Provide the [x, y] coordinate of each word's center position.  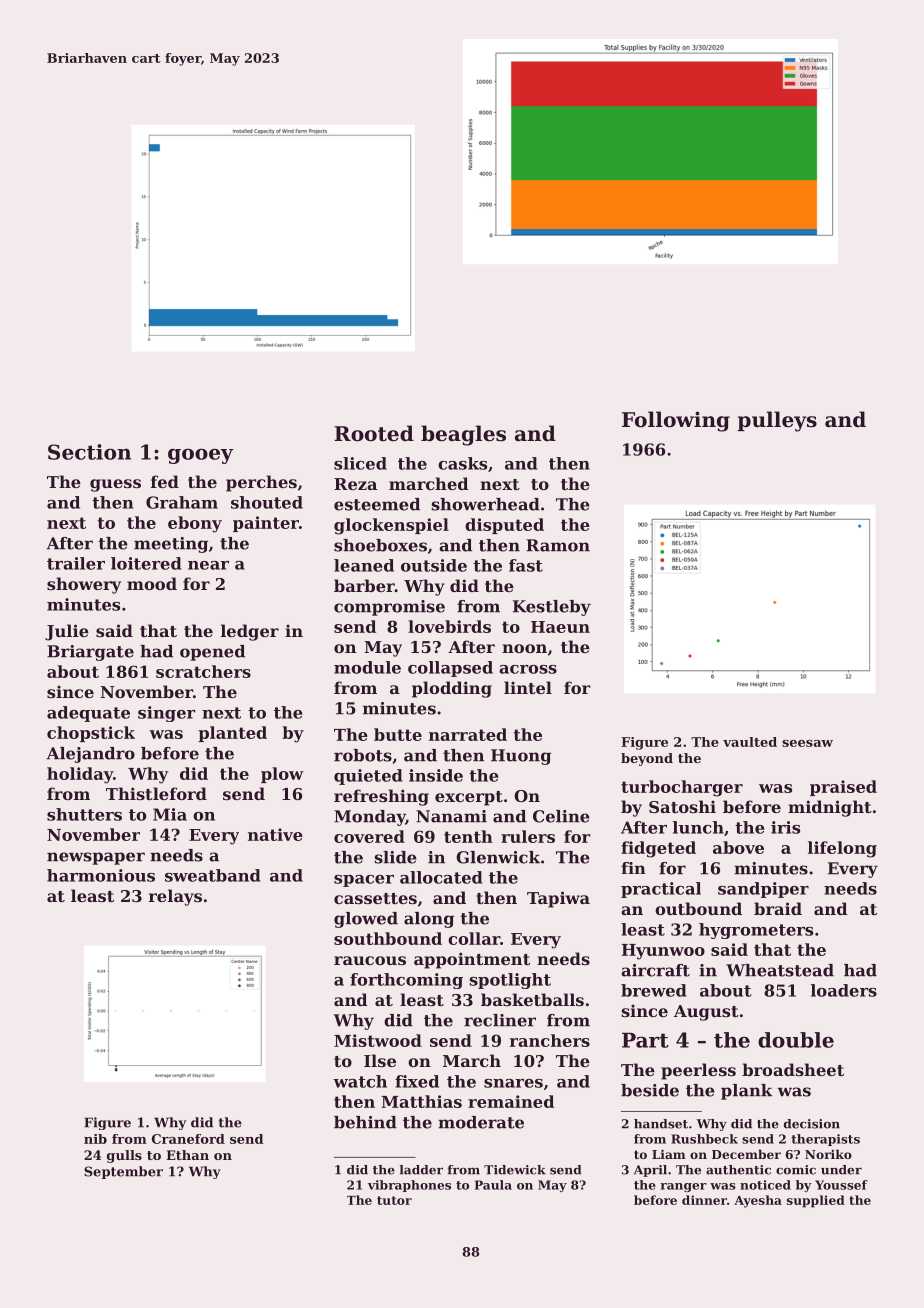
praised [843, 788]
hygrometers [756, 931]
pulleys [777, 421]
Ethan [187, 1155]
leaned [364, 565]
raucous [370, 960]
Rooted [374, 433]
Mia [170, 814]
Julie [67, 632]
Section [89, 452]
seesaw [807, 743]
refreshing [381, 797]
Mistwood [378, 1040]
